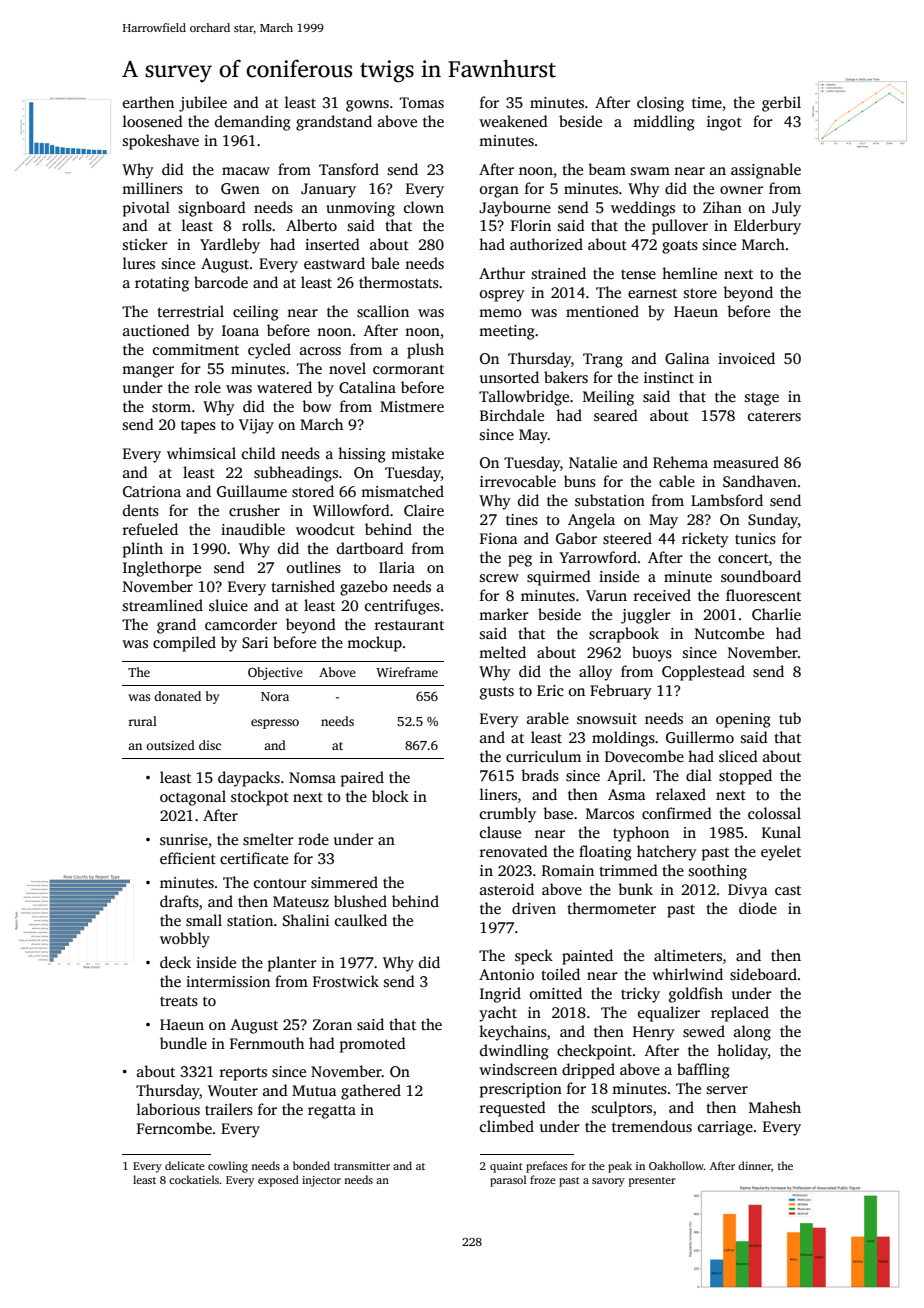  I want to click on Dovecombe, so click(644, 756).
